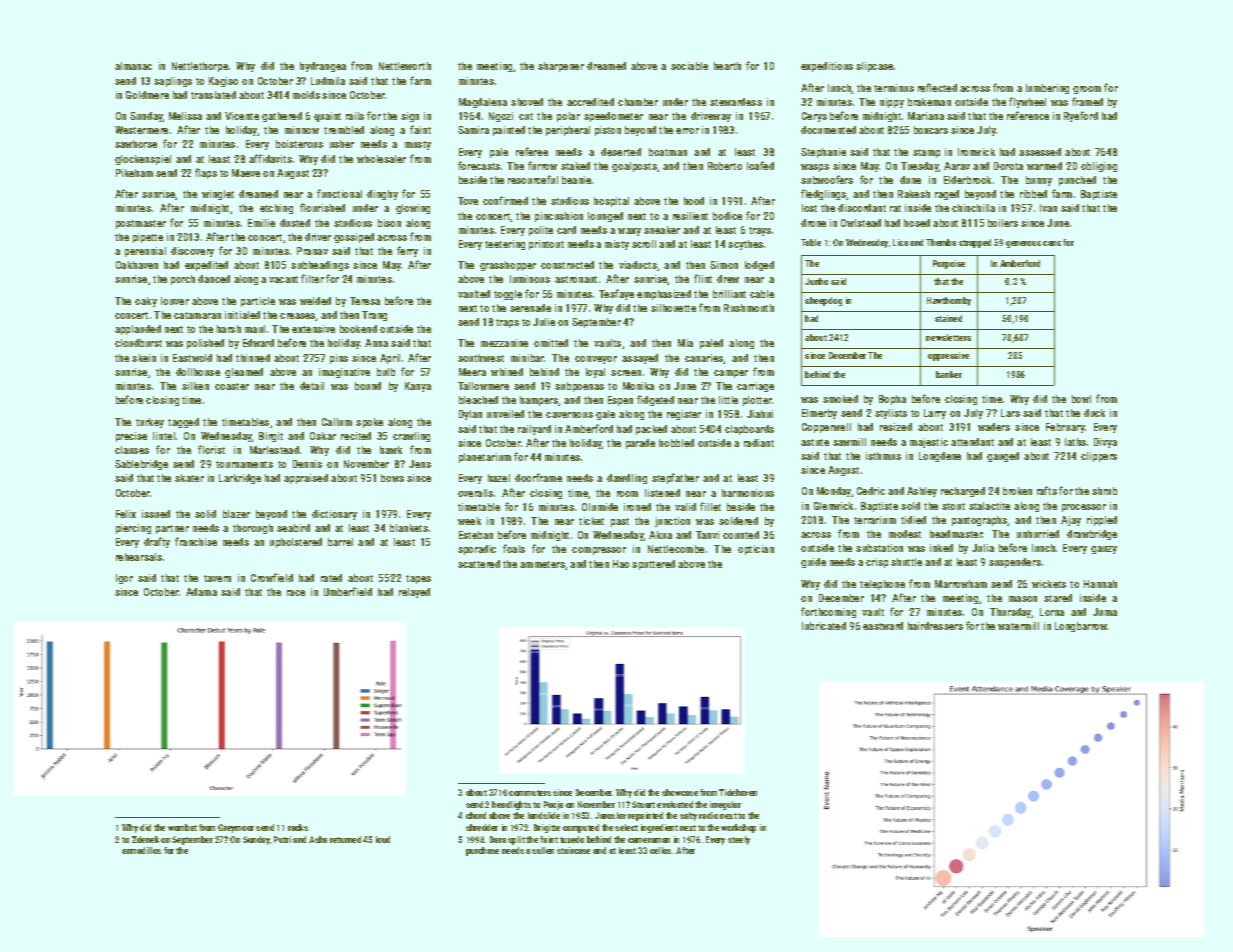 This screenshot has width=1233, height=952. What do you see at coordinates (724, 265) in the screenshot?
I see `Simon` at bounding box center [724, 265].
